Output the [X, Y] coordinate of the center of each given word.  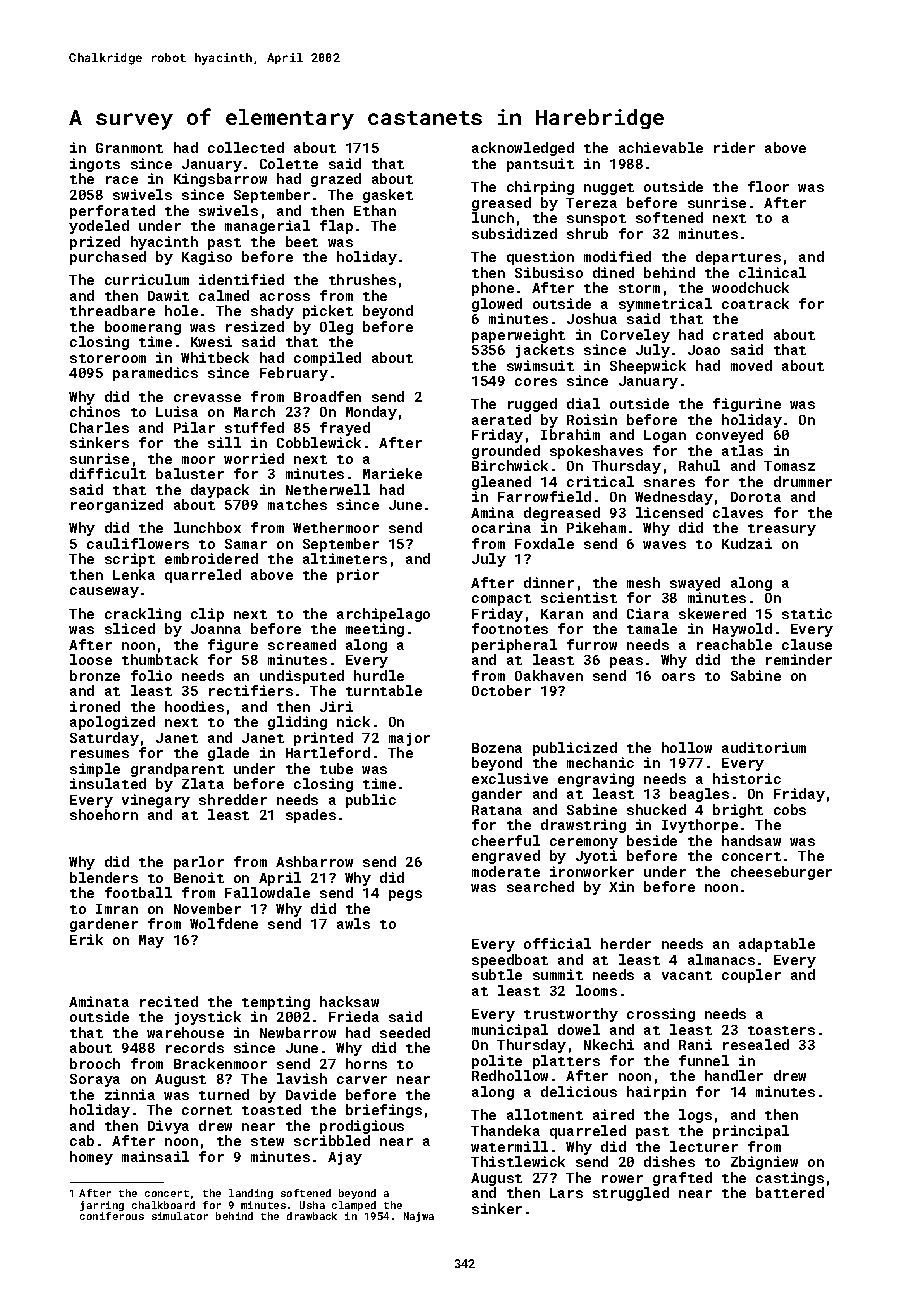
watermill [509, 1146]
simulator [180, 1216]
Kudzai [747, 543]
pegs [405, 895]
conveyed [729, 436]
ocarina [501, 527]
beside [652, 840]
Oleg [336, 328]
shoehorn [104, 814]
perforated [112, 212]
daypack [220, 491]
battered [790, 1192]
